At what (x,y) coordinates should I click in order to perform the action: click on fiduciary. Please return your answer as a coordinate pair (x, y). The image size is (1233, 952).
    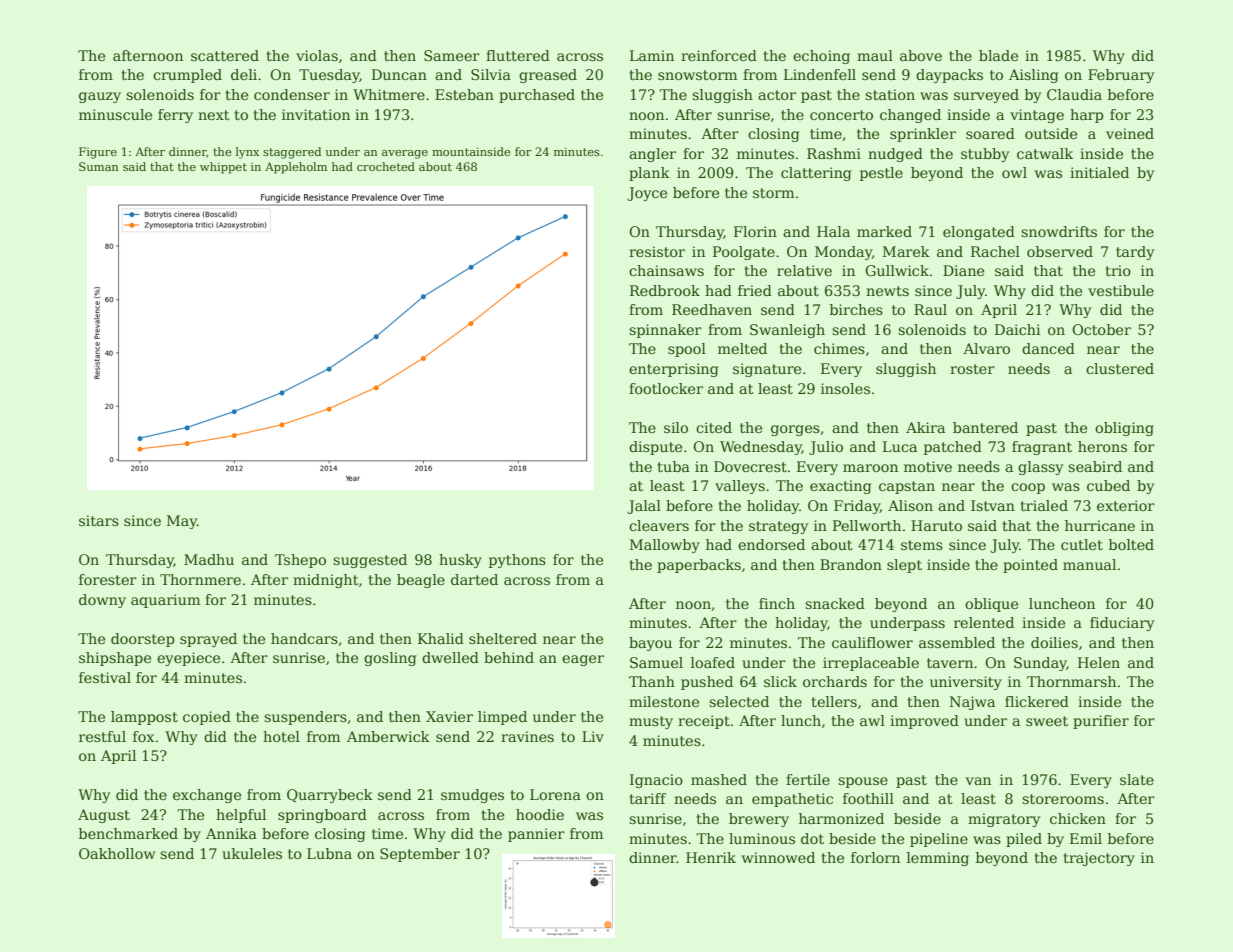
    Looking at the image, I should click on (1122, 624).
